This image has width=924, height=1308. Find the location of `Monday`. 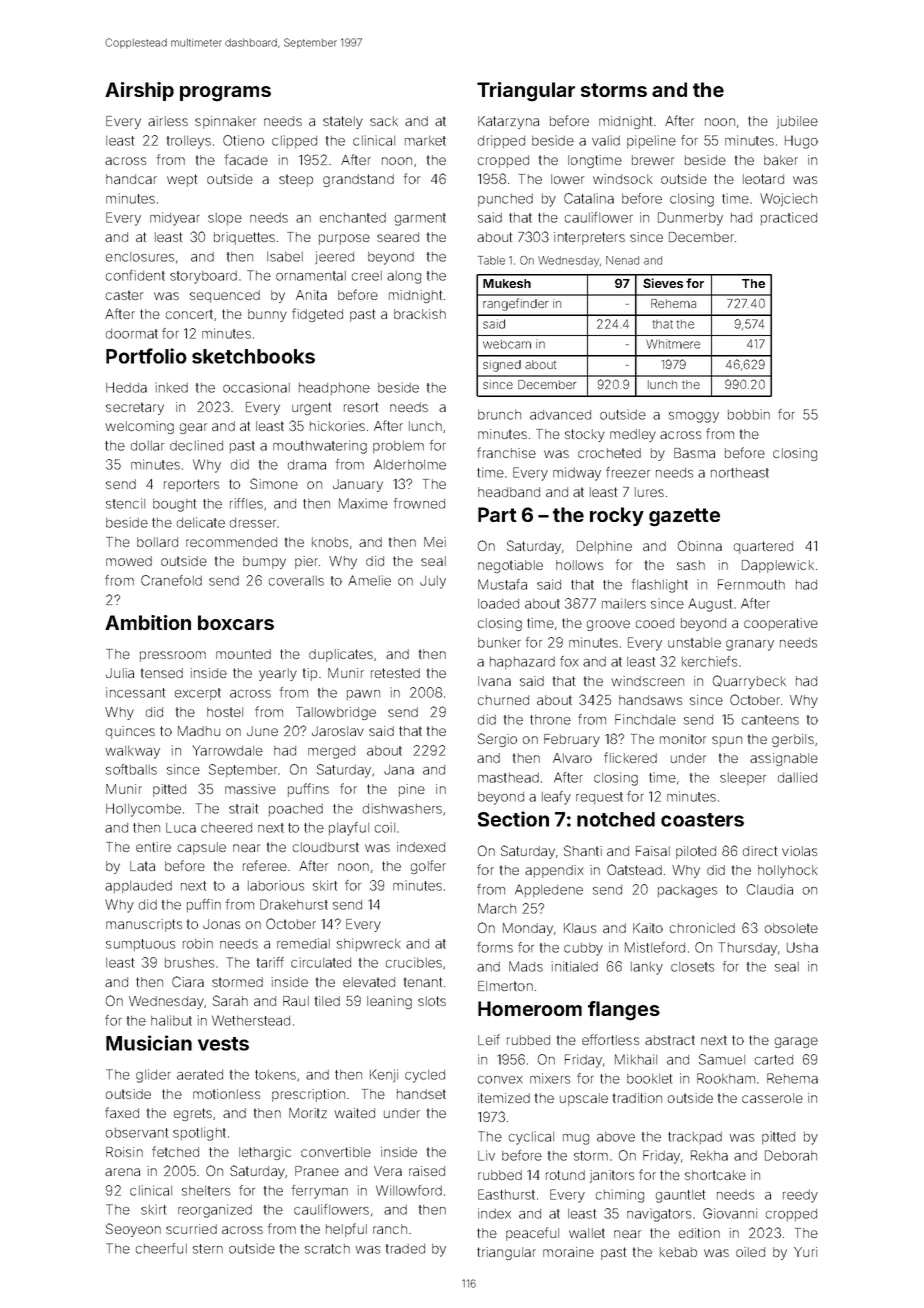

Monday is located at coordinates (528, 929).
